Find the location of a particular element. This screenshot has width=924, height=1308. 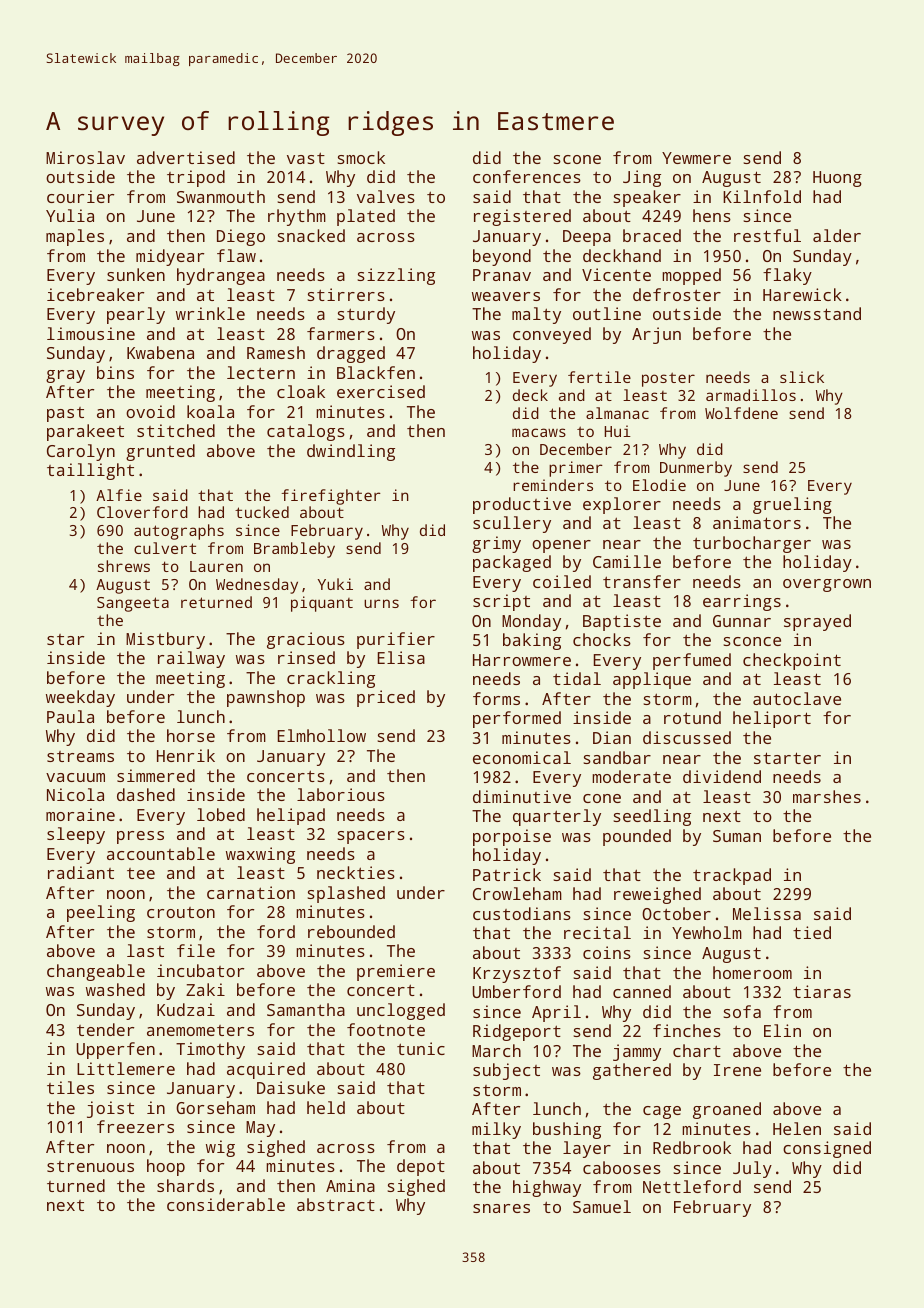

smock is located at coordinates (361, 157).
